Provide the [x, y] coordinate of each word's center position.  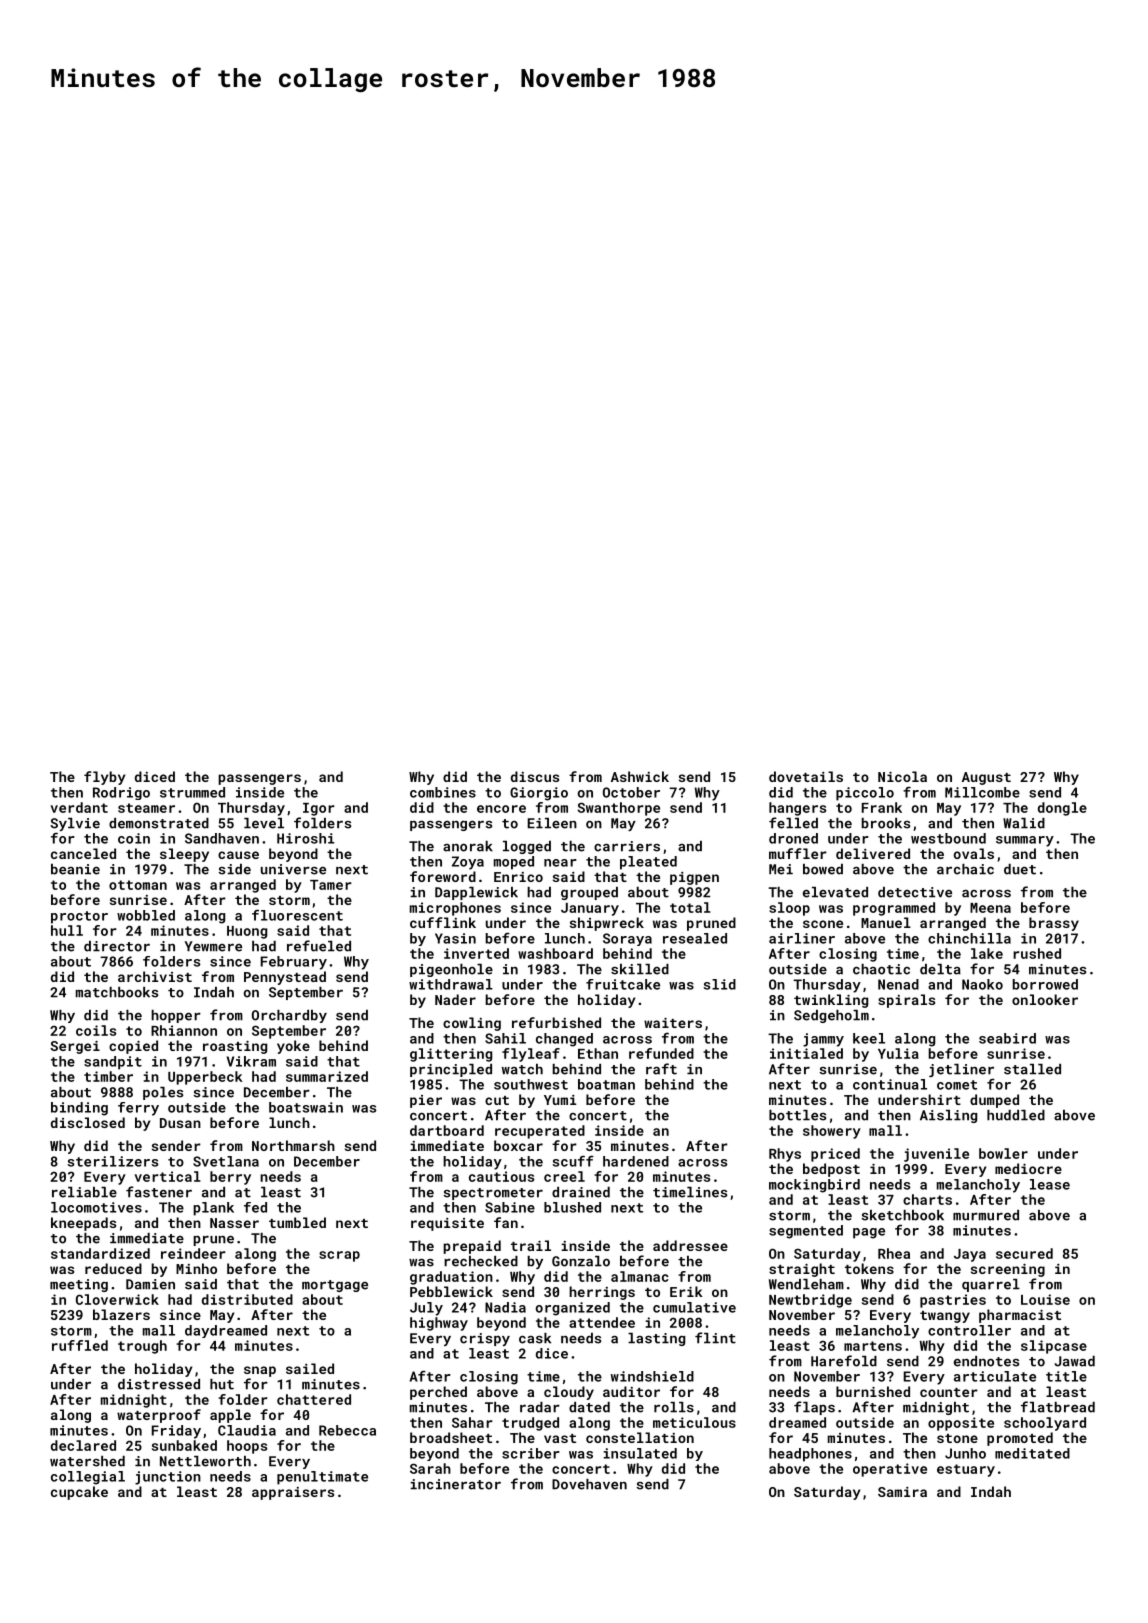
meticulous [694, 1422]
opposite [961, 1424]
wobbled [146, 915]
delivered [873, 853]
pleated [648, 863]
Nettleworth [205, 1461]
